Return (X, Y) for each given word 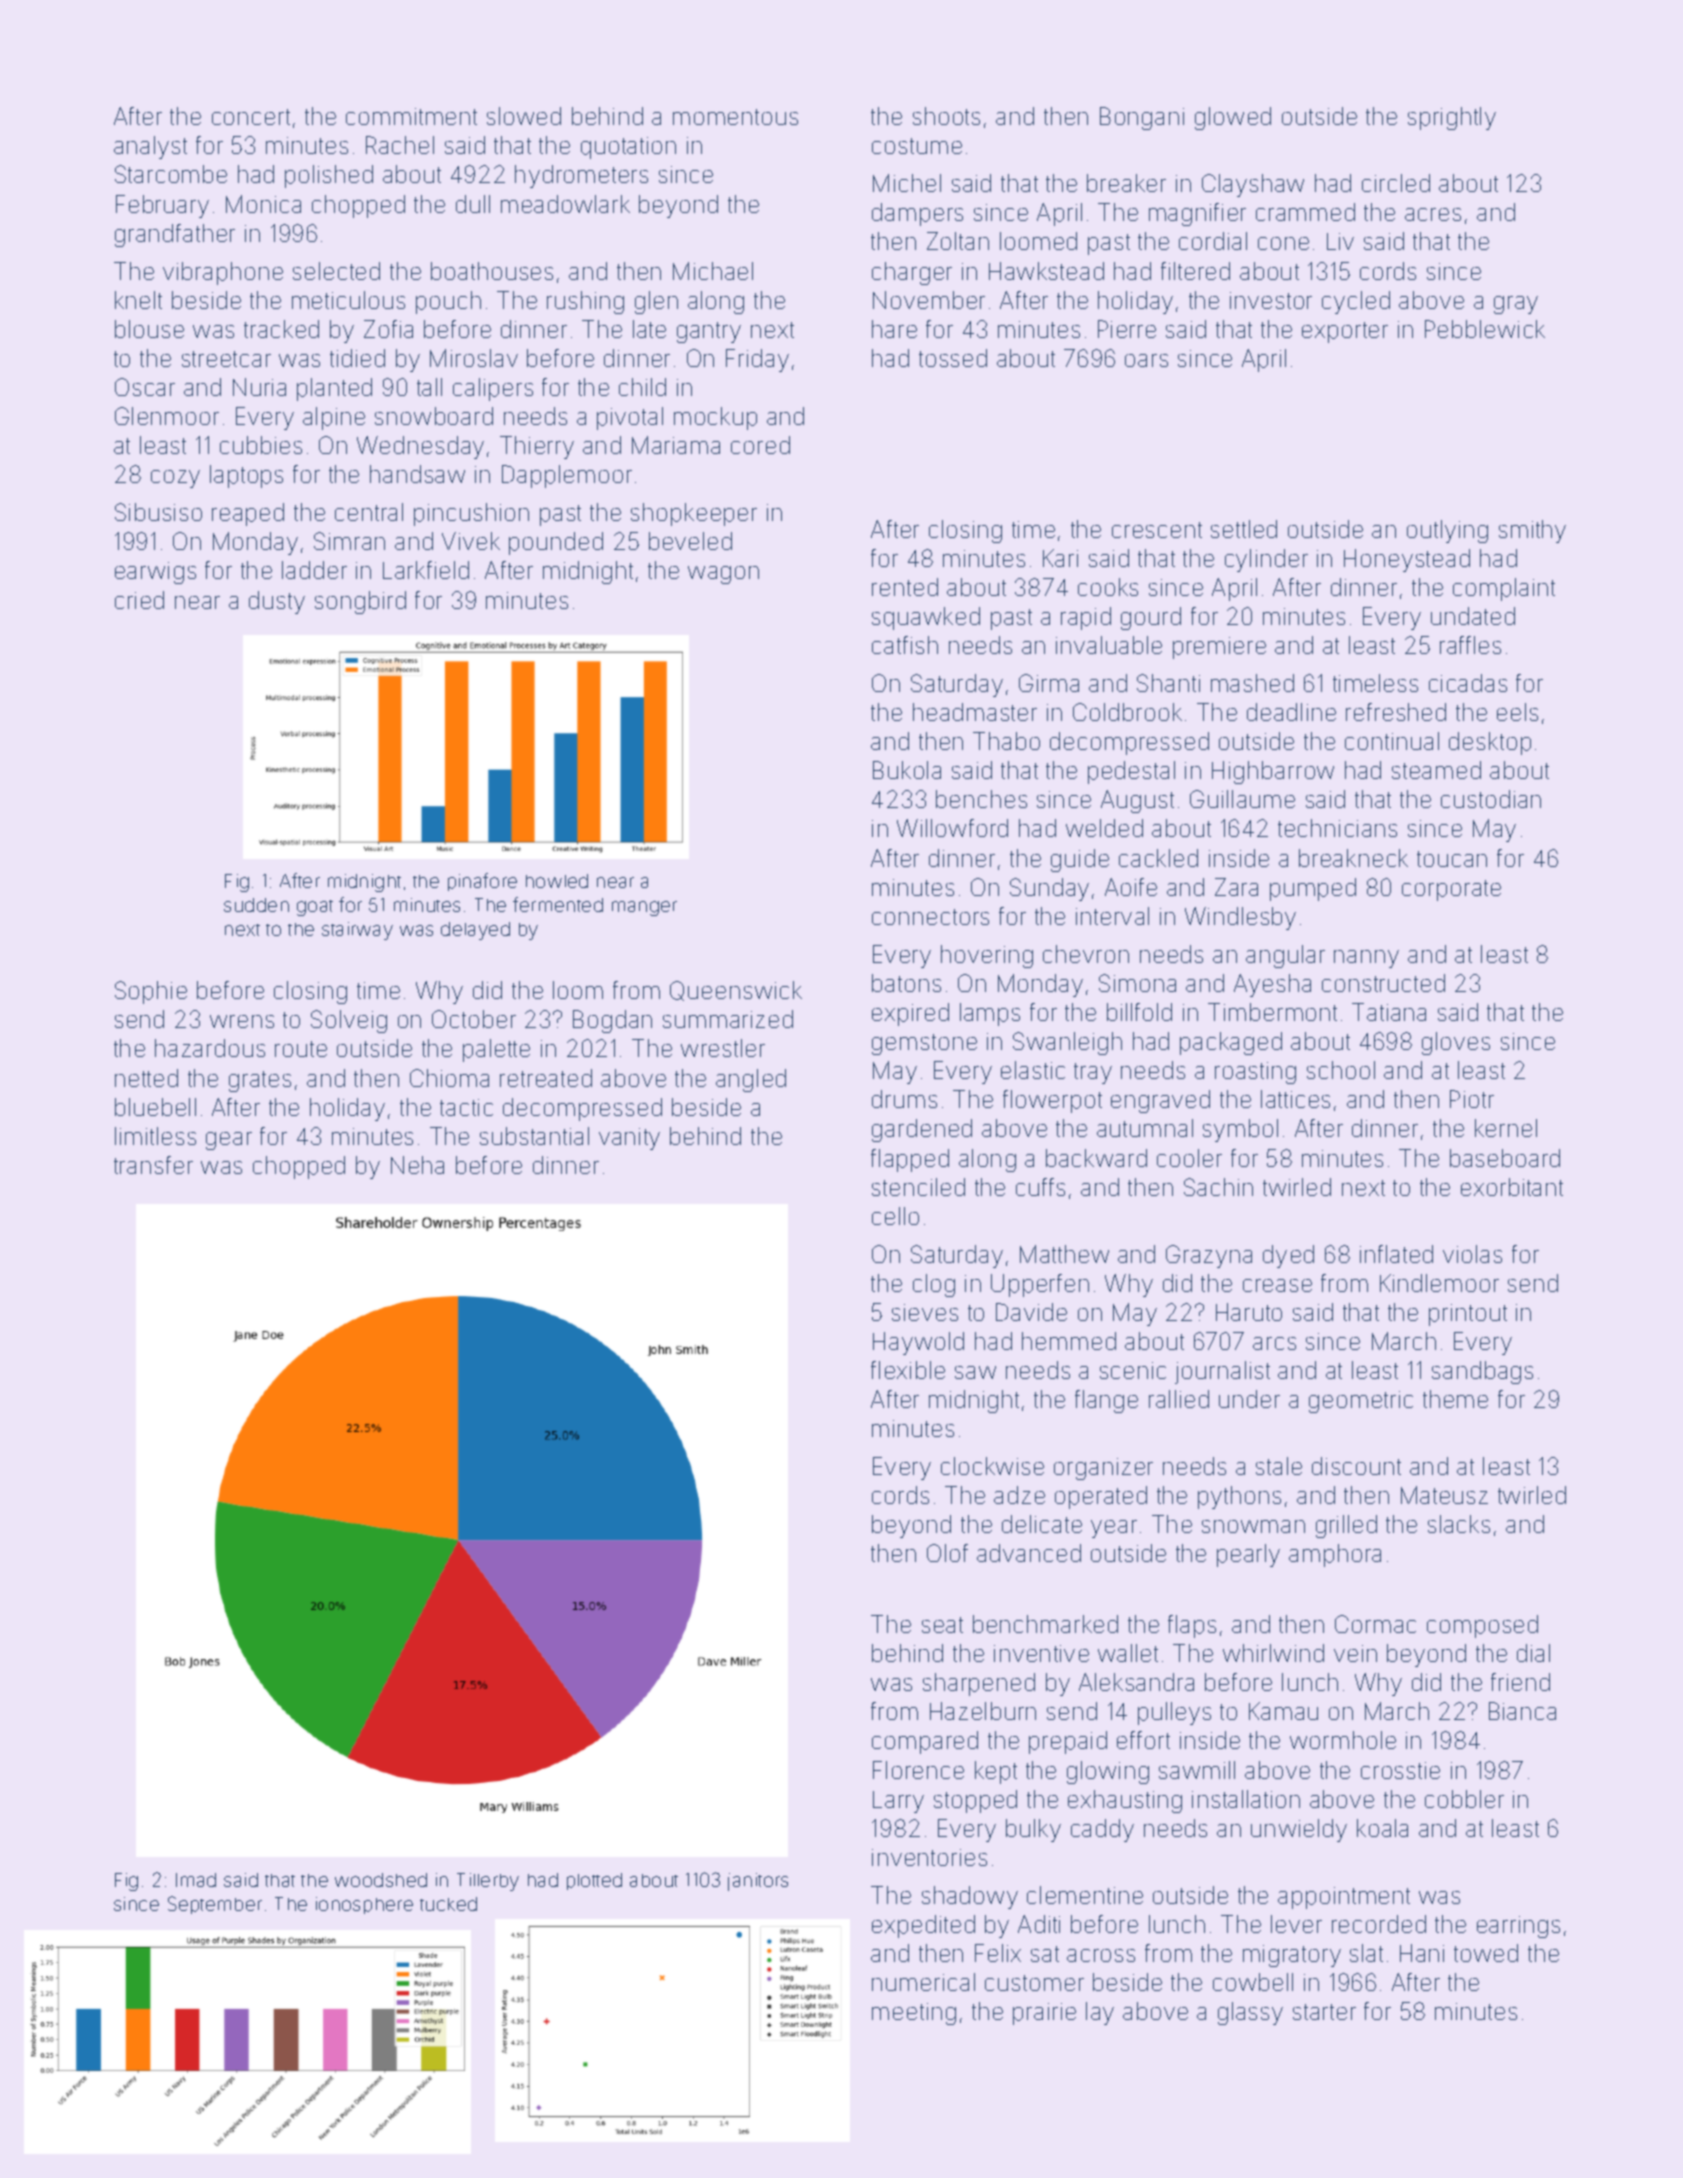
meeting (914, 2014)
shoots (946, 116)
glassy (1250, 2013)
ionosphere (364, 1905)
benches (981, 799)
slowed (524, 116)
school (1341, 1070)
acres (1433, 214)
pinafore (482, 882)
